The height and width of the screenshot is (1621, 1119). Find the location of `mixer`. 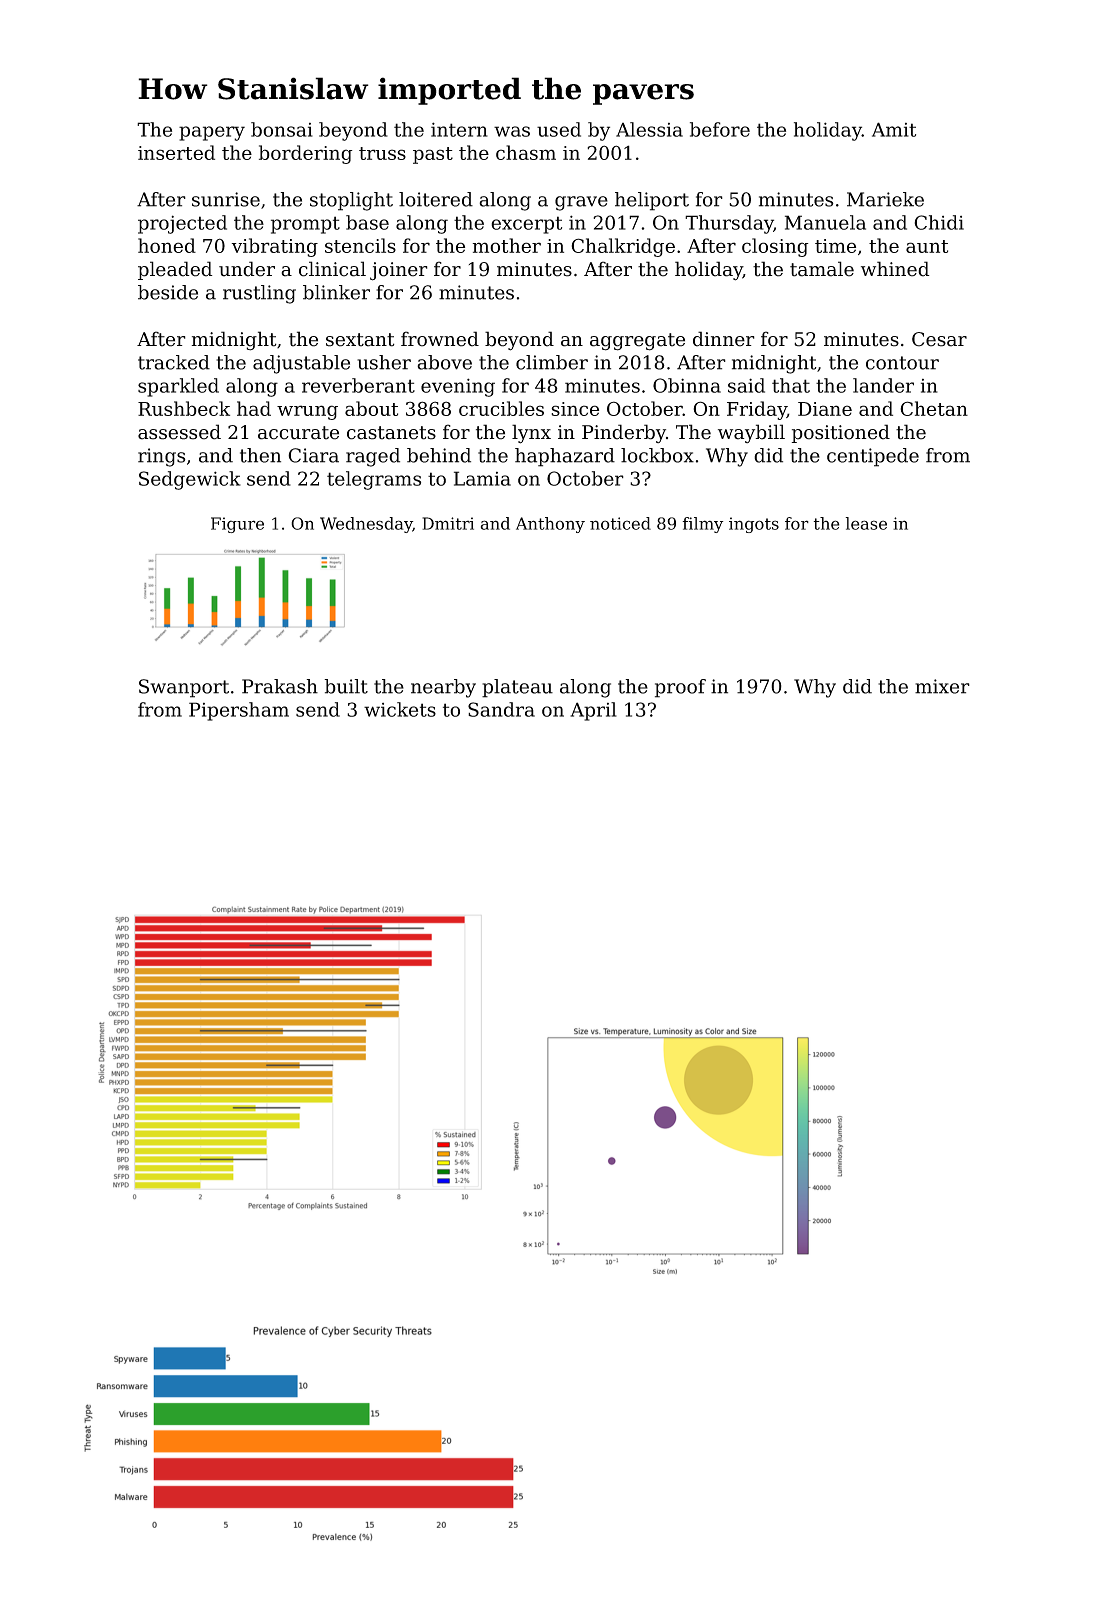

mixer is located at coordinates (942, 686).
